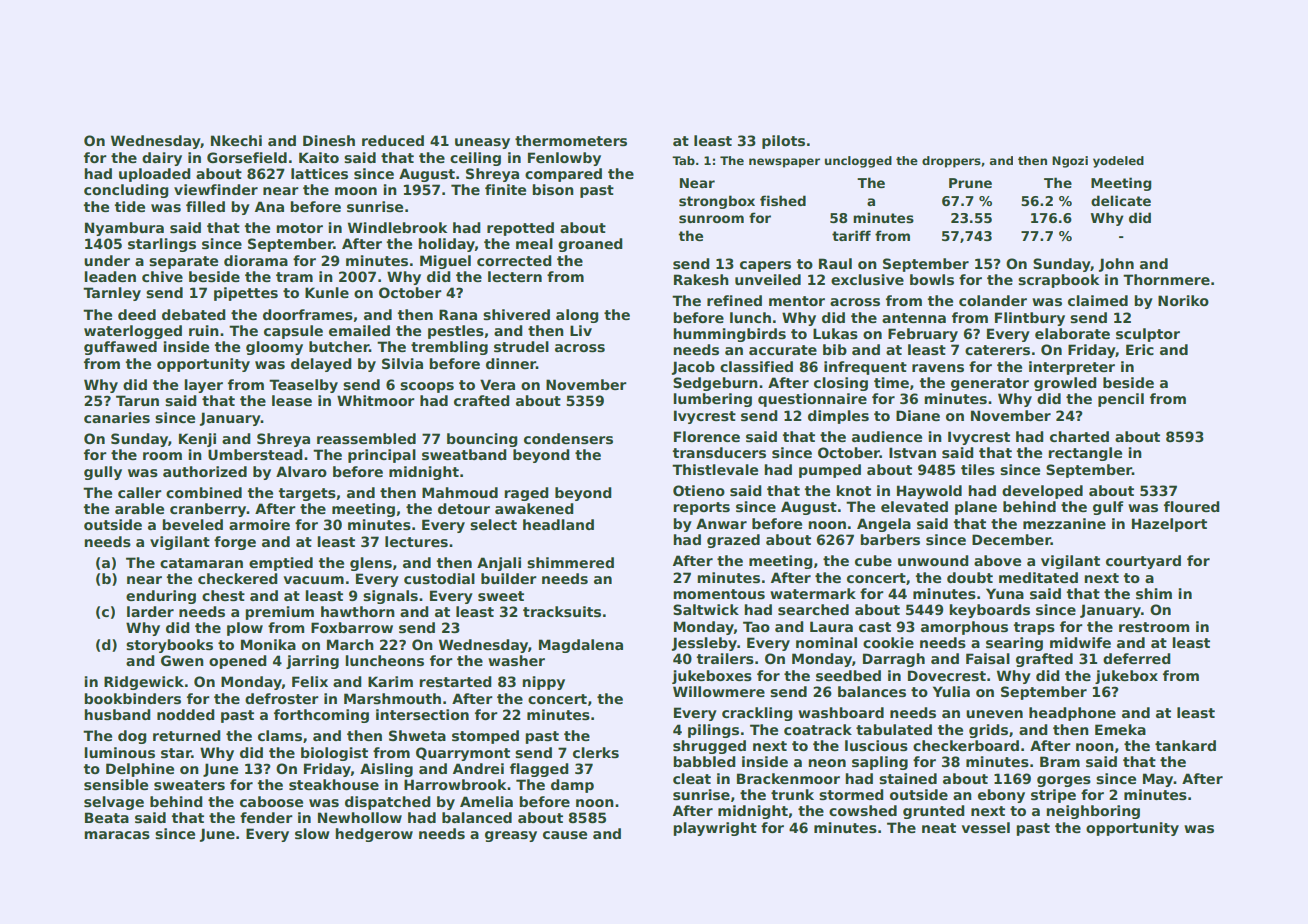  Describe the element at coordinates (1136, 658) in the image. I see `deferred` at that location.
